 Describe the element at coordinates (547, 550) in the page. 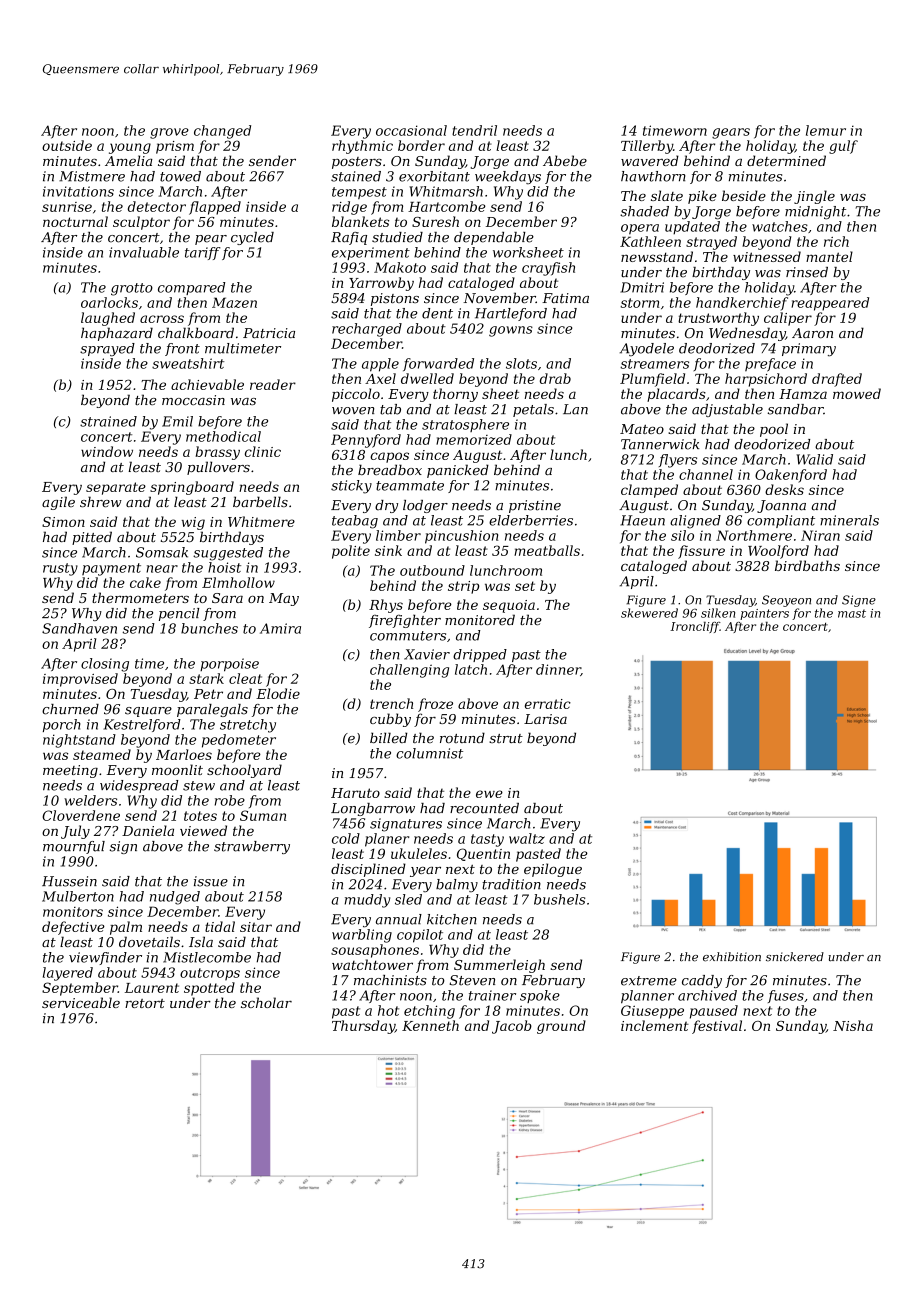

I see `meatballs` at that location.
